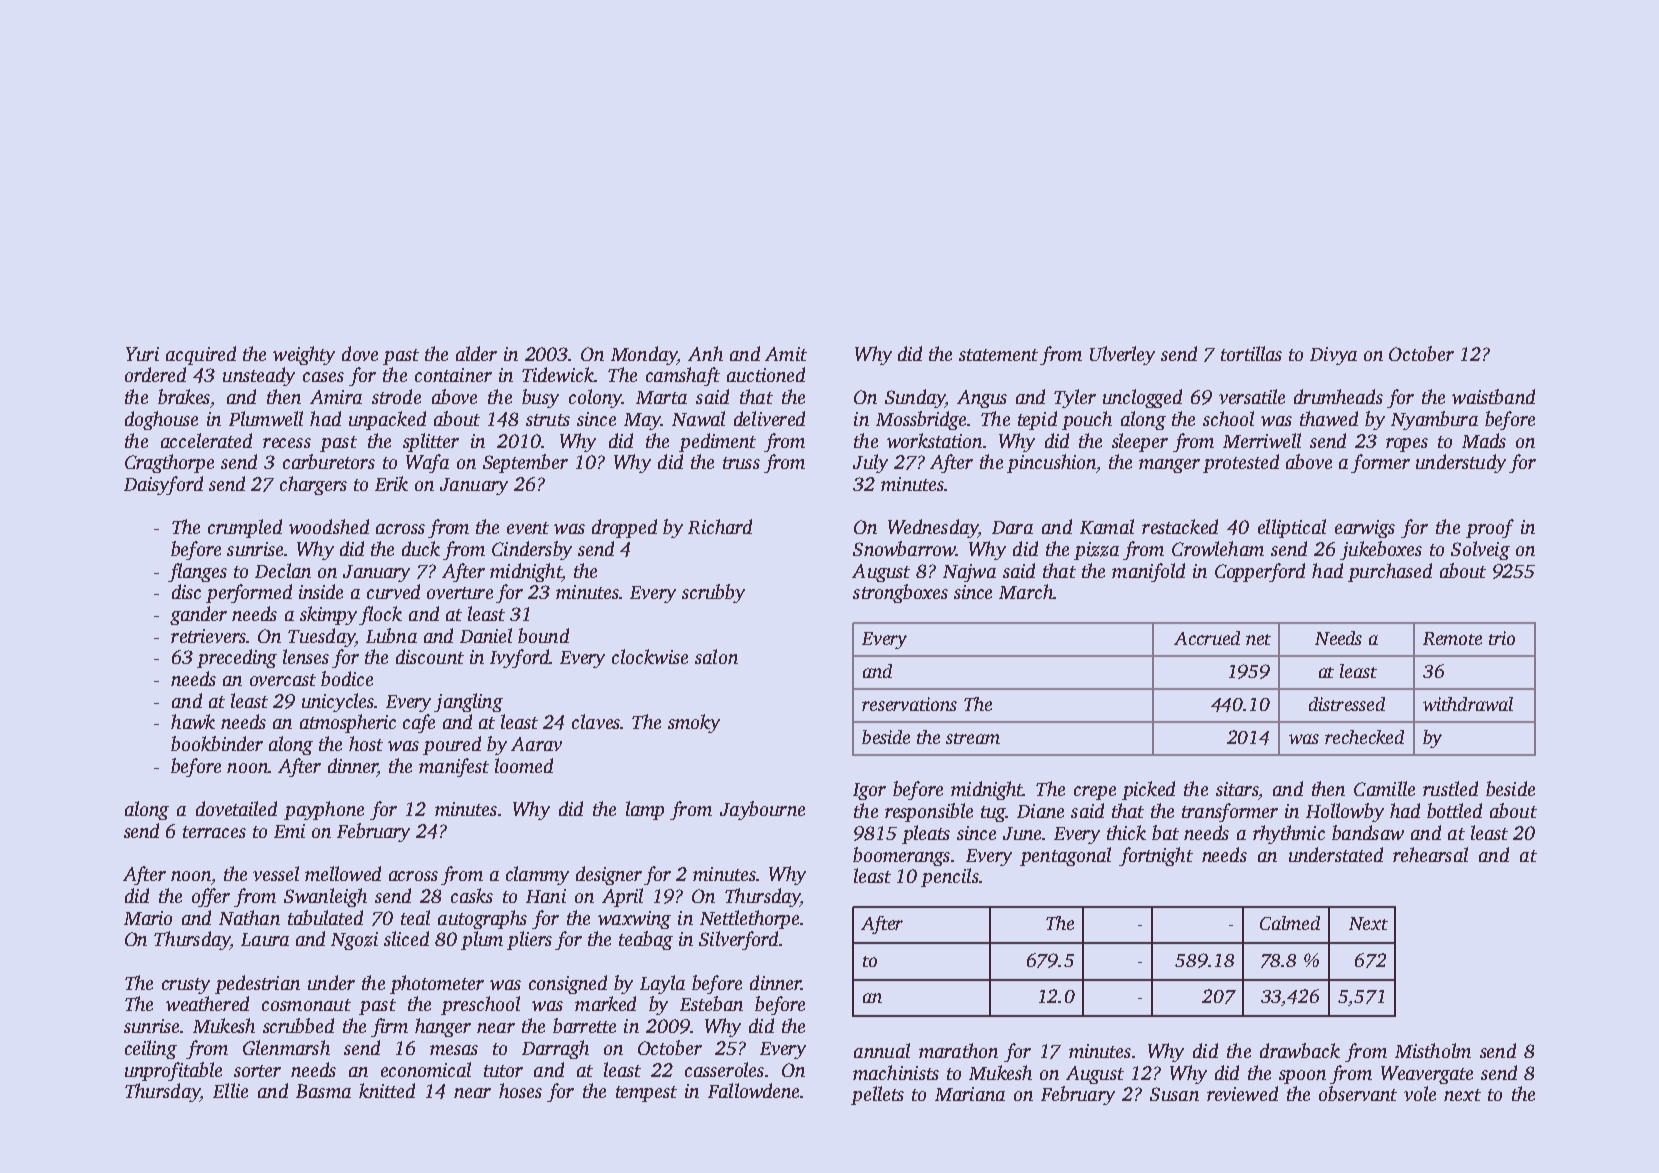 The height and width of the screenshot is (1173, 1659). I want to click on Mistholm, so click(1433, 1050).
